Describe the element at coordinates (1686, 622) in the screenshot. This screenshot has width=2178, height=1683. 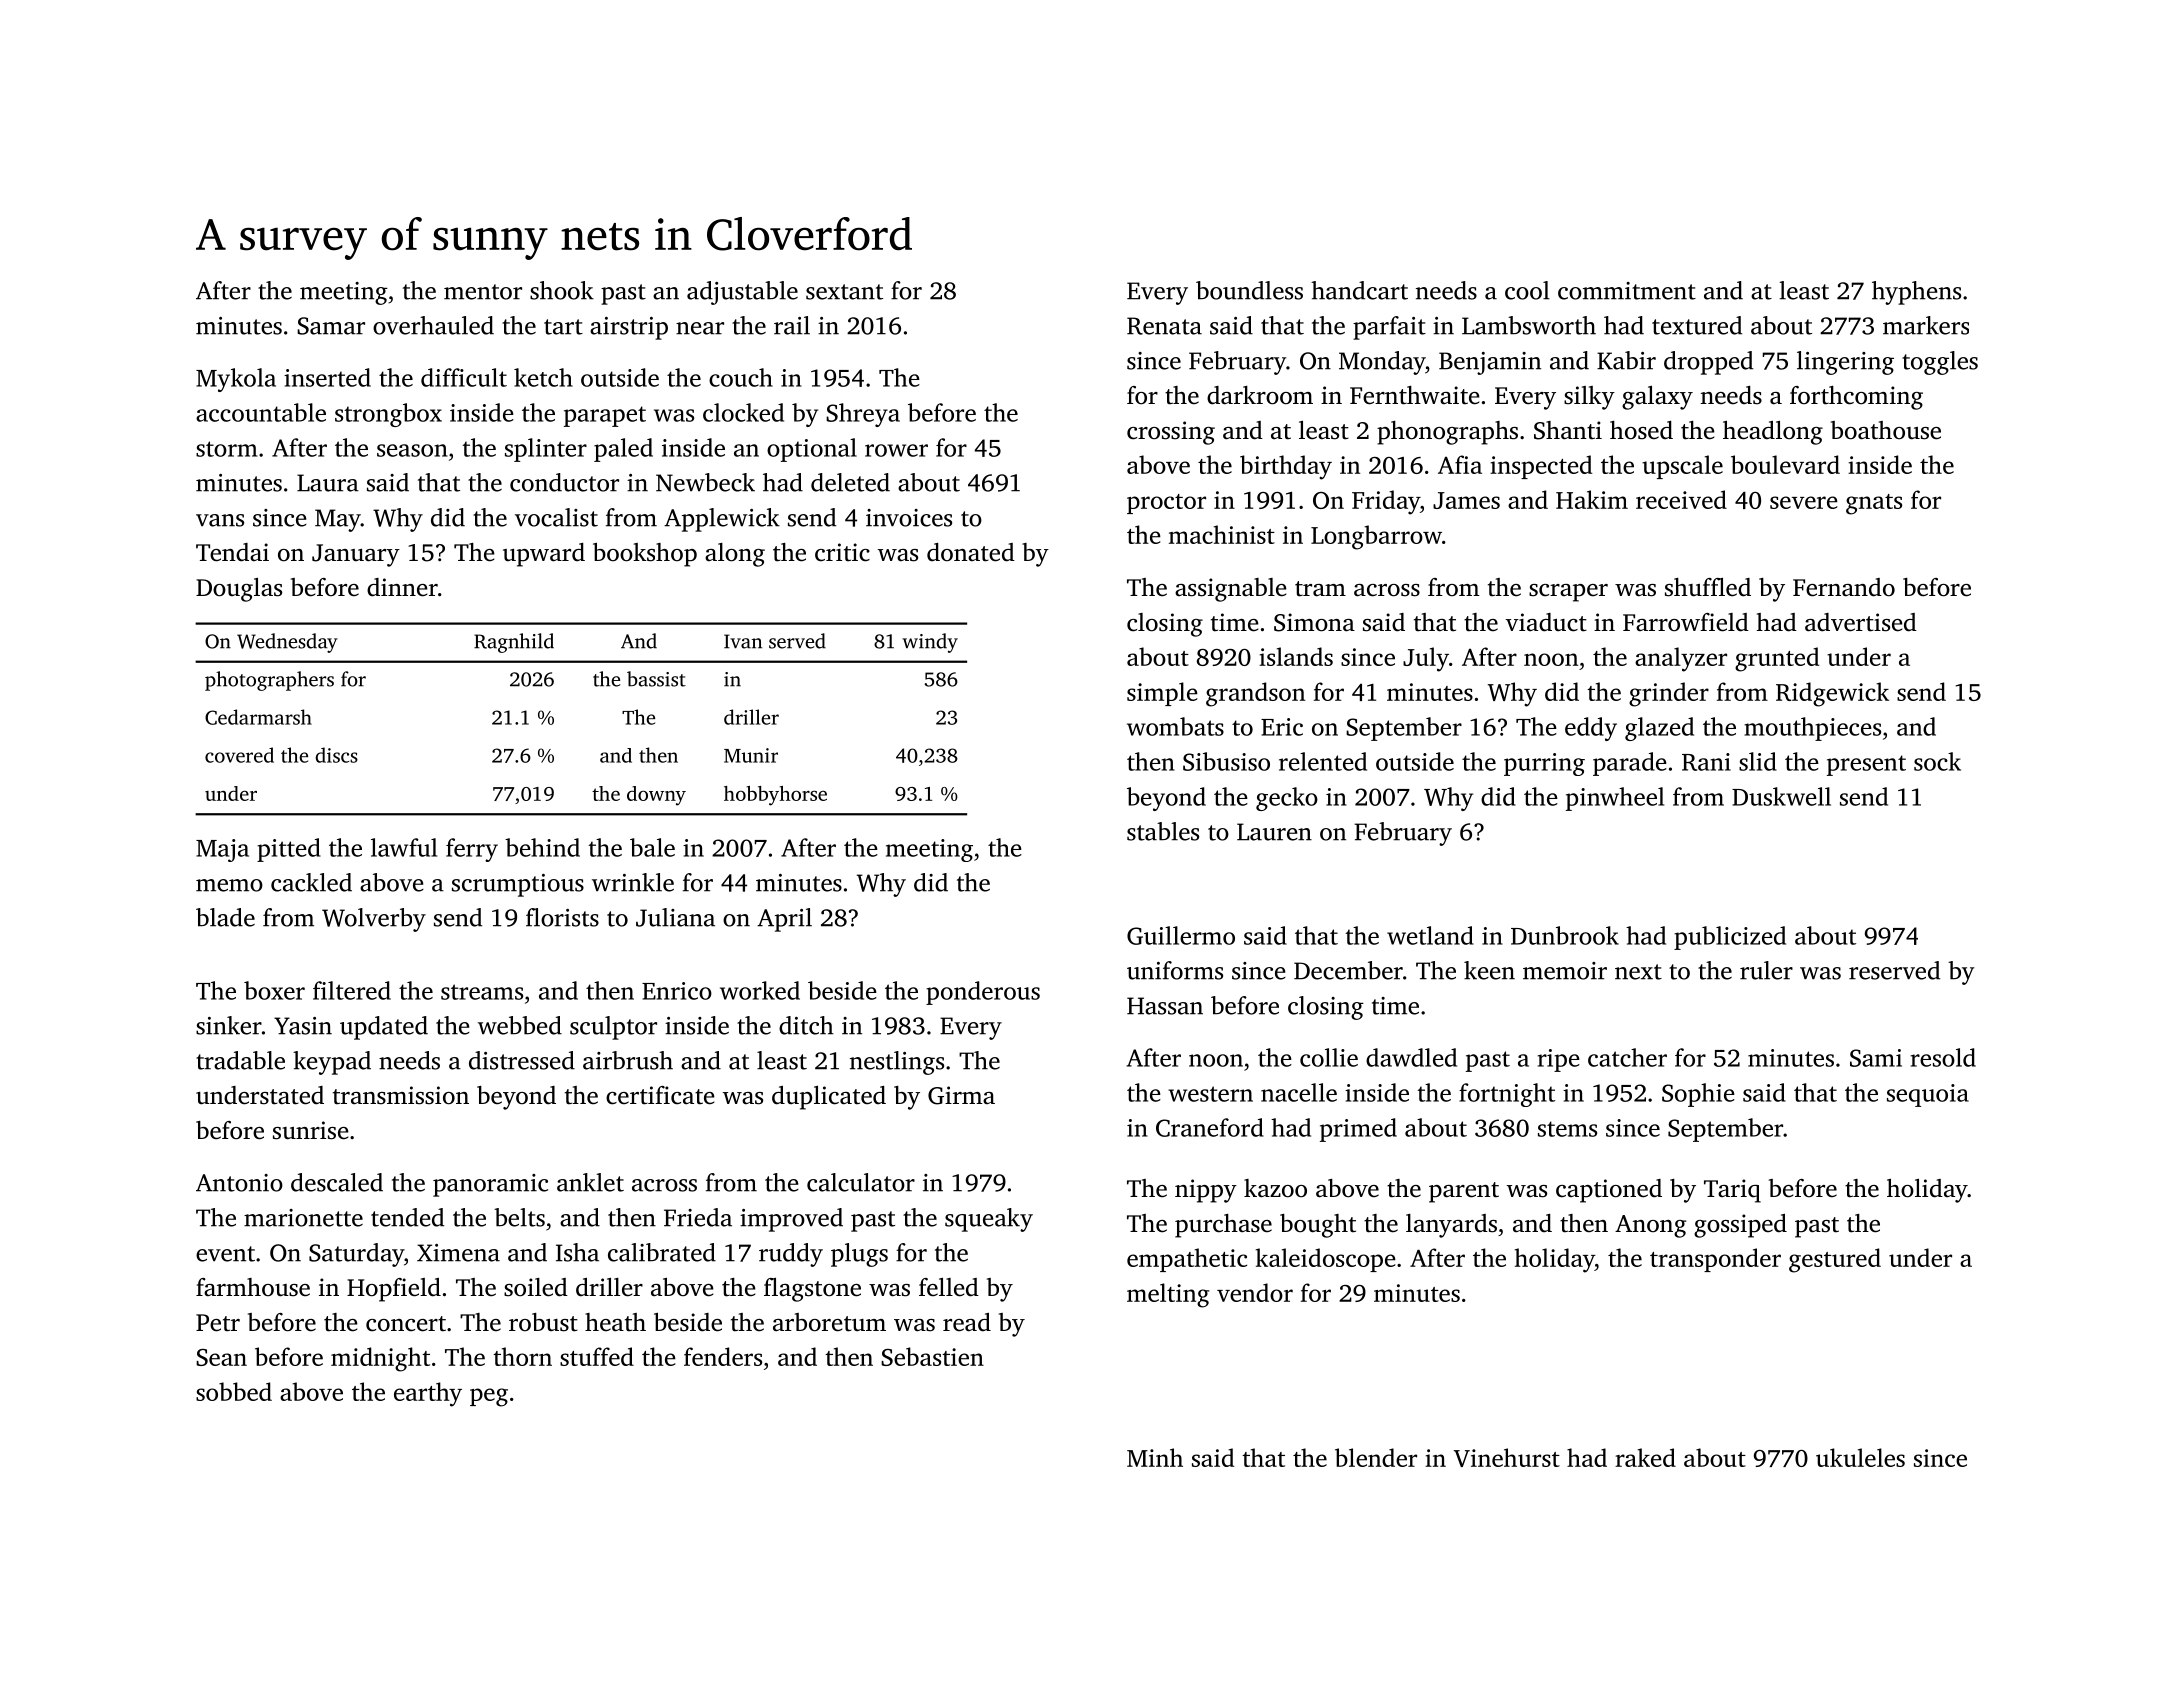
I see `Farrowfield` at that location.
